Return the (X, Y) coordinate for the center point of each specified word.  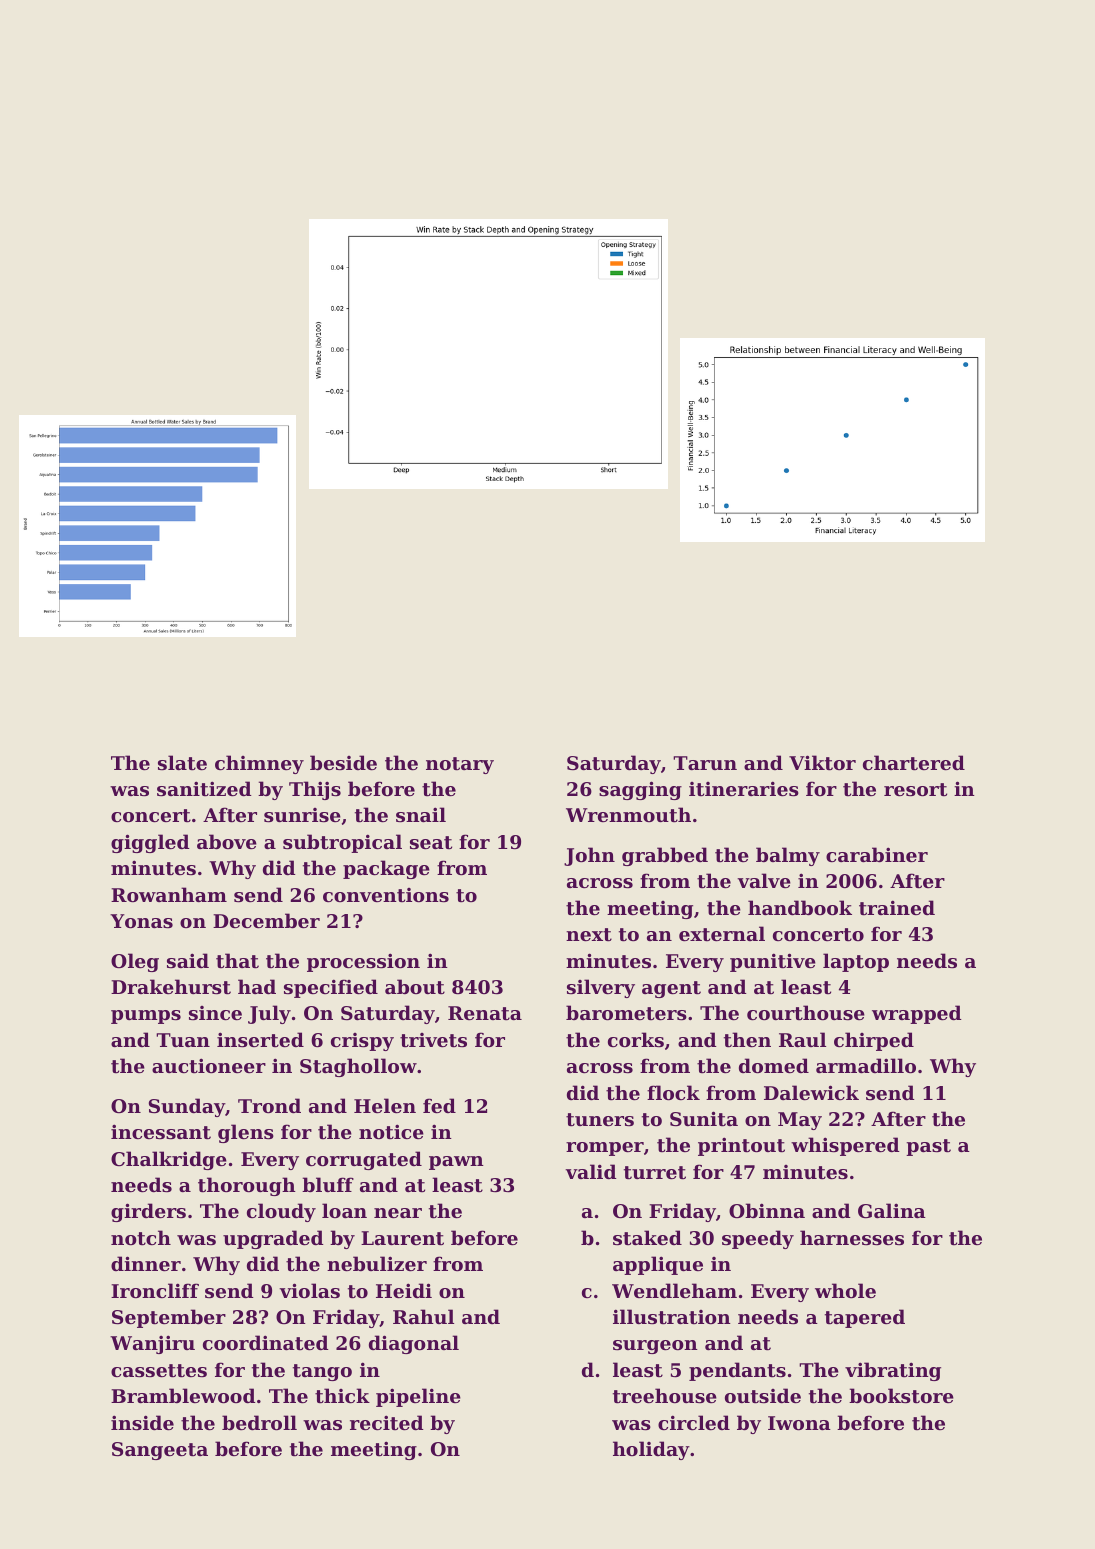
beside (343, 763)
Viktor (822, 763)
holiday (651, 1450)
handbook (800, 908)
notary (460, 765)
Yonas (141, 921)
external (722, 933)
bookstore (901, 1396)
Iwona (799, 1423)
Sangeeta (160, 1451)
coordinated (266, 1343)
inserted (260, 1040)
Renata (485, 1013)
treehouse (665, 1396)
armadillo (866, 1066)
